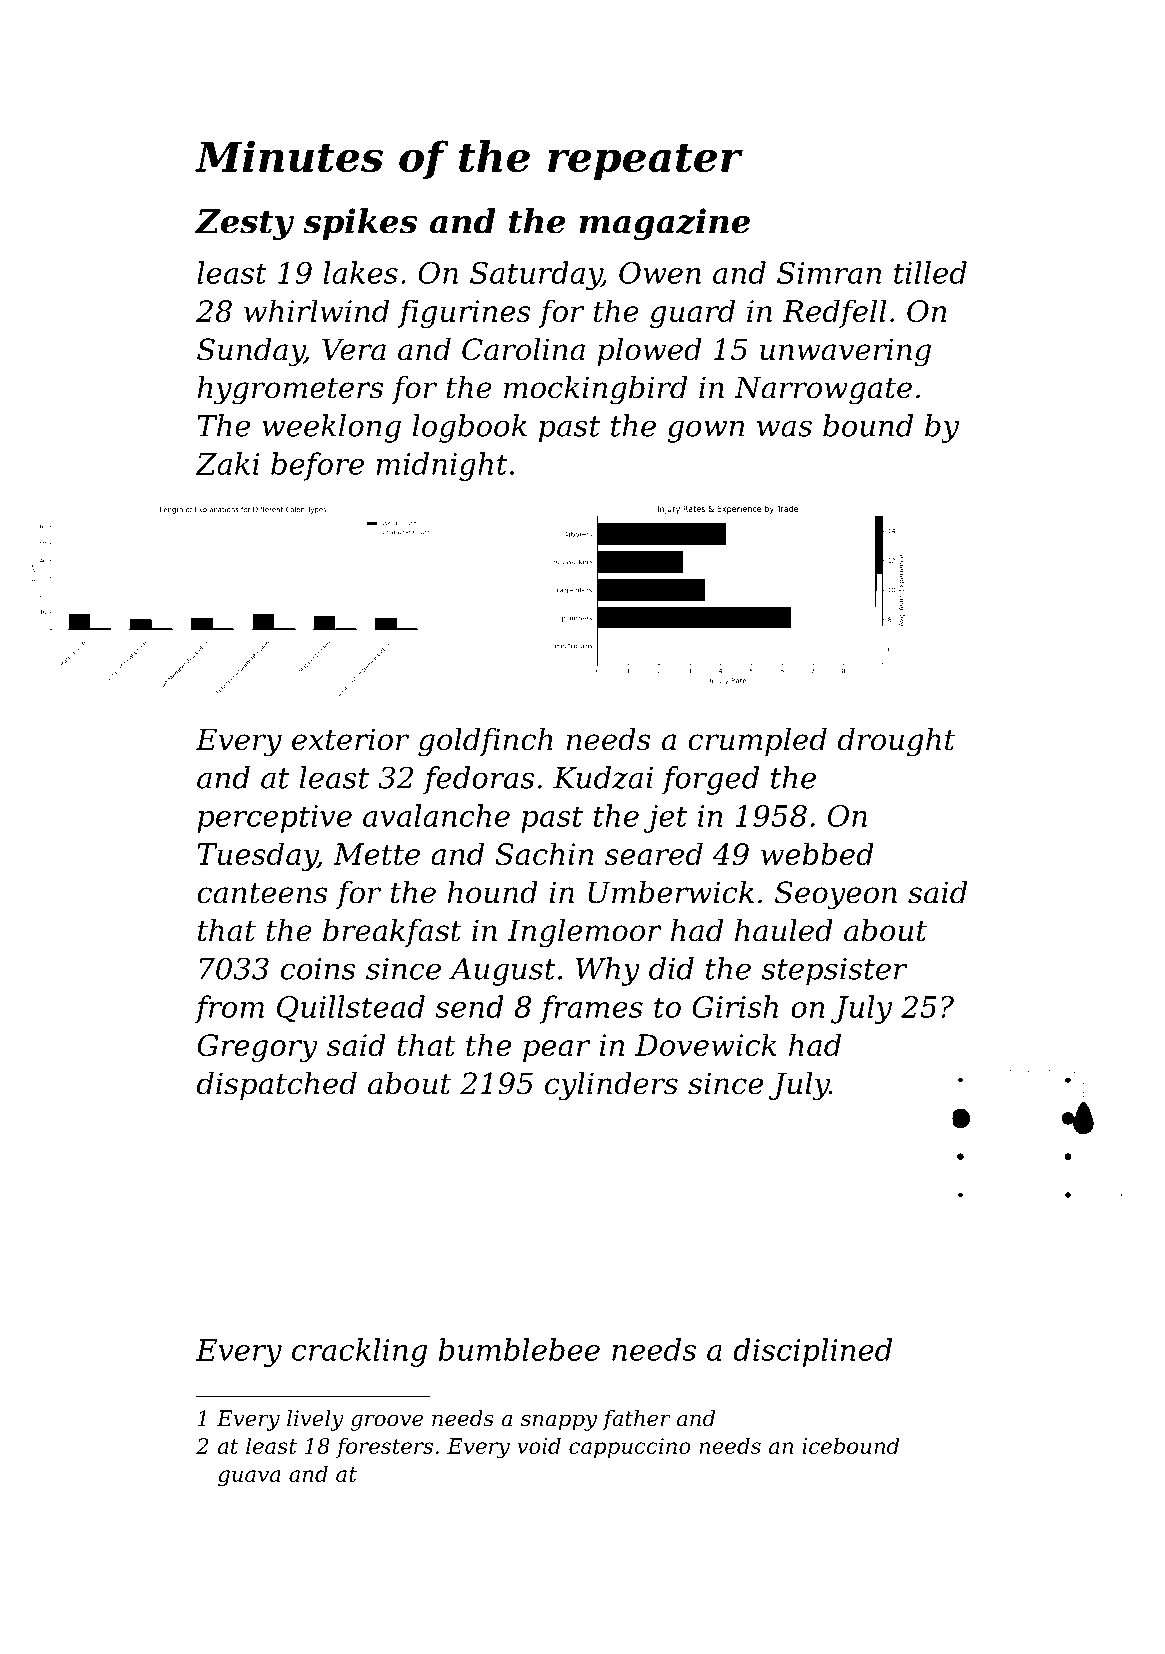 The image size is (1165, 1654). What do you see at coordinates (442, 466) in the screenshot?
I see `midnight` at bounding box center [442, 466].
